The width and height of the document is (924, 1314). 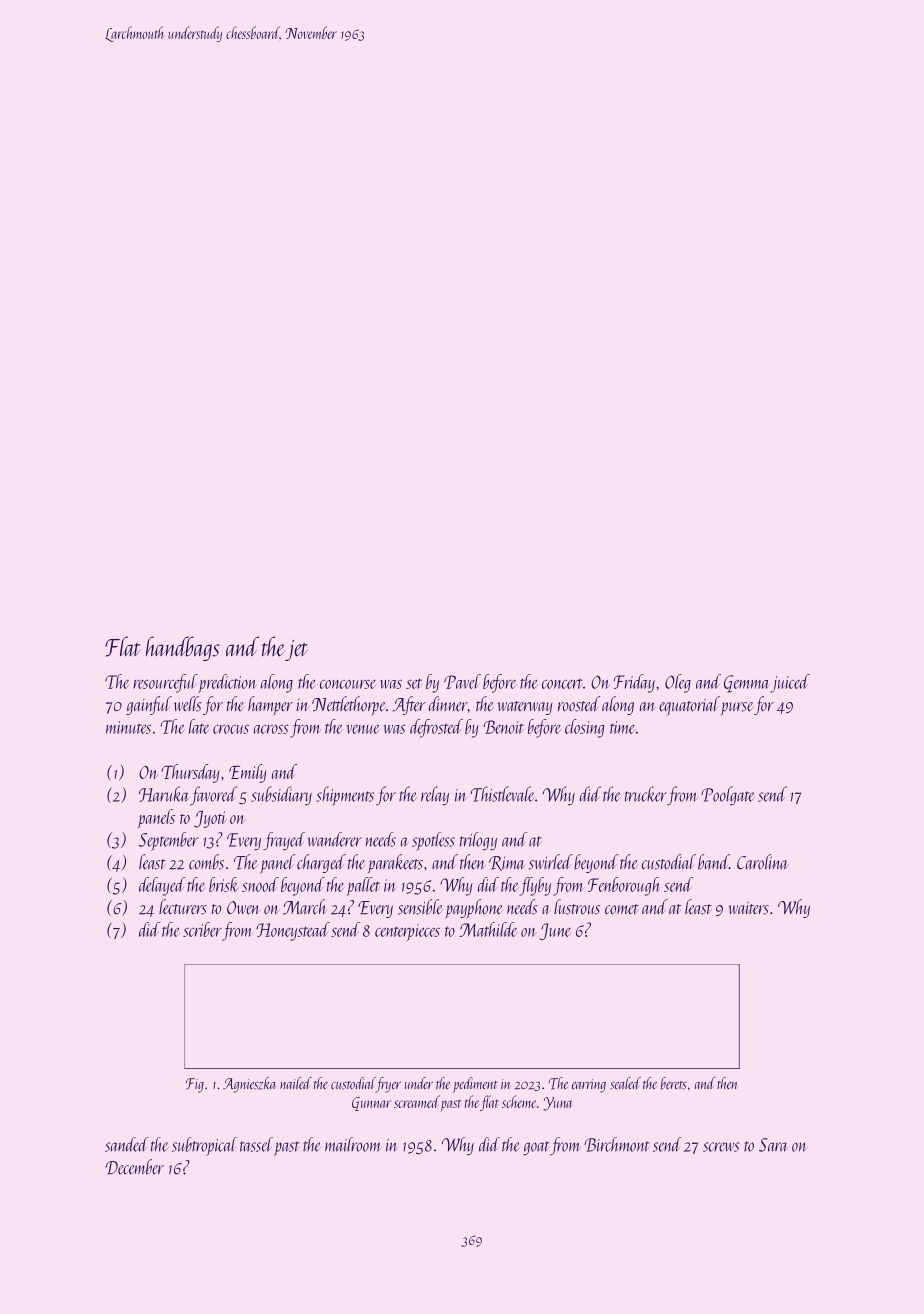 What do you see at coordinates (206, 862) in the document?
I see `combs` at bounding box center [206, 862].
